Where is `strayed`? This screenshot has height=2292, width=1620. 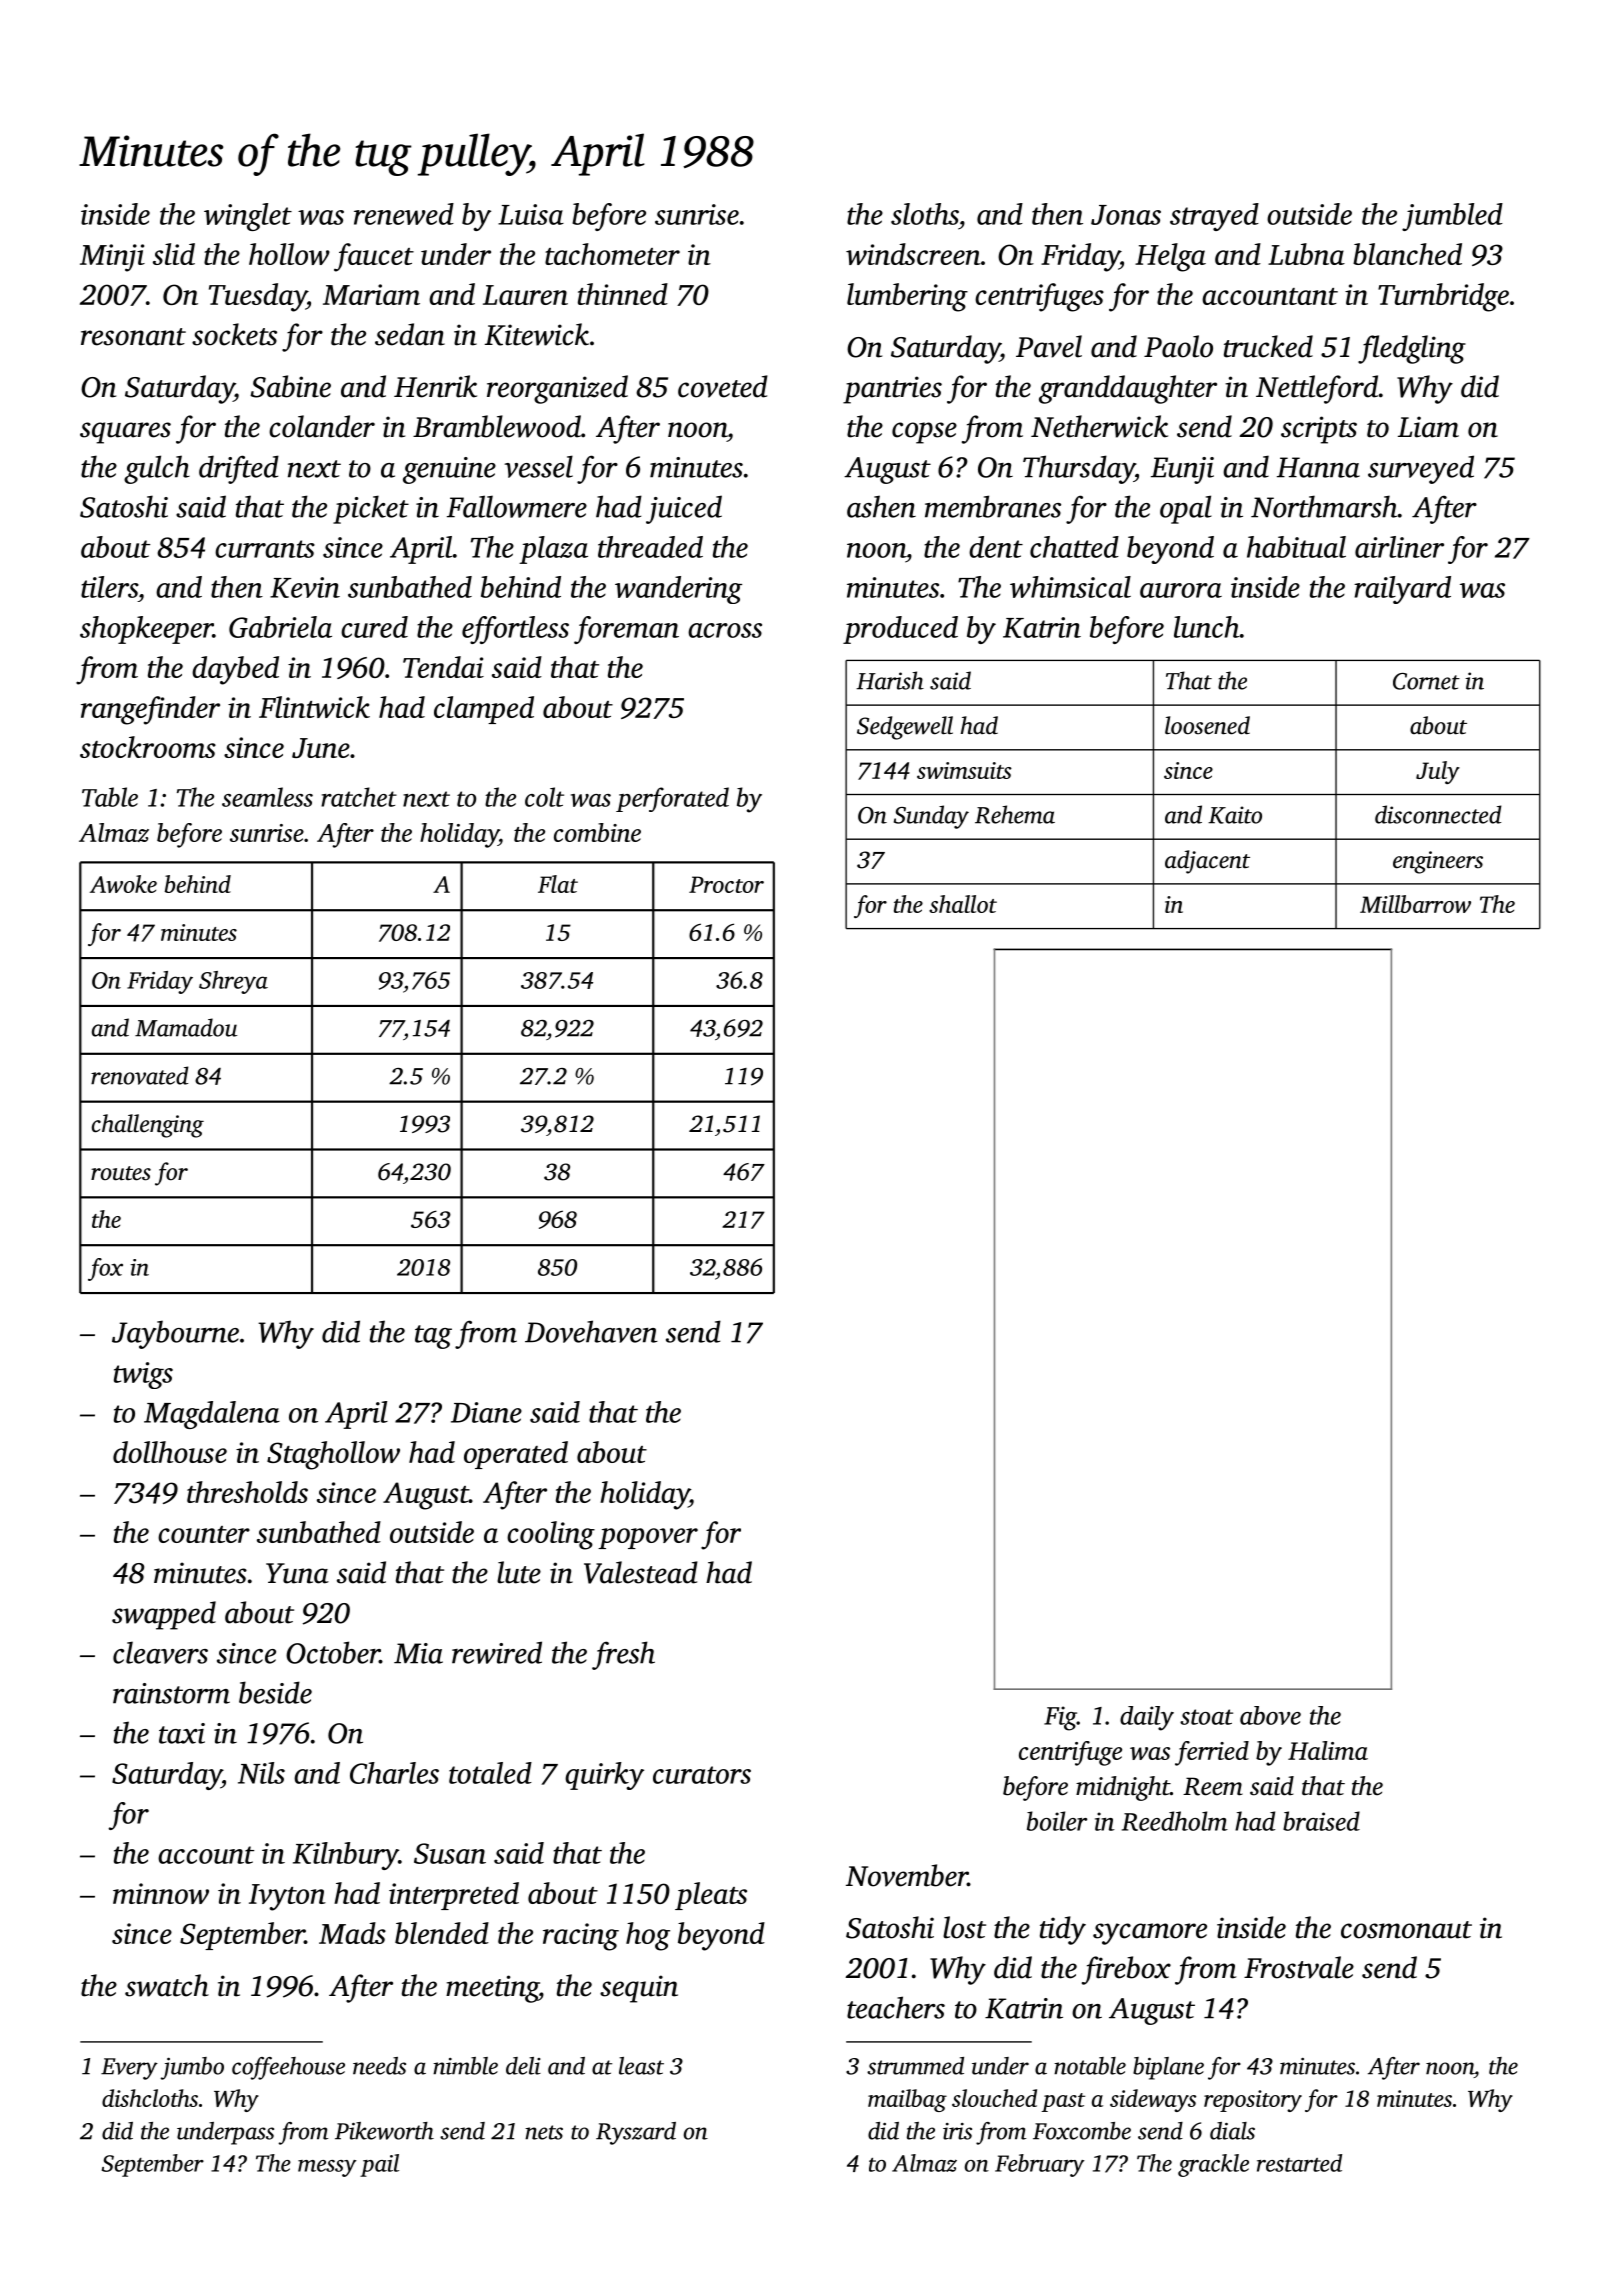
strayed is located at coordinates (1214, 217).
